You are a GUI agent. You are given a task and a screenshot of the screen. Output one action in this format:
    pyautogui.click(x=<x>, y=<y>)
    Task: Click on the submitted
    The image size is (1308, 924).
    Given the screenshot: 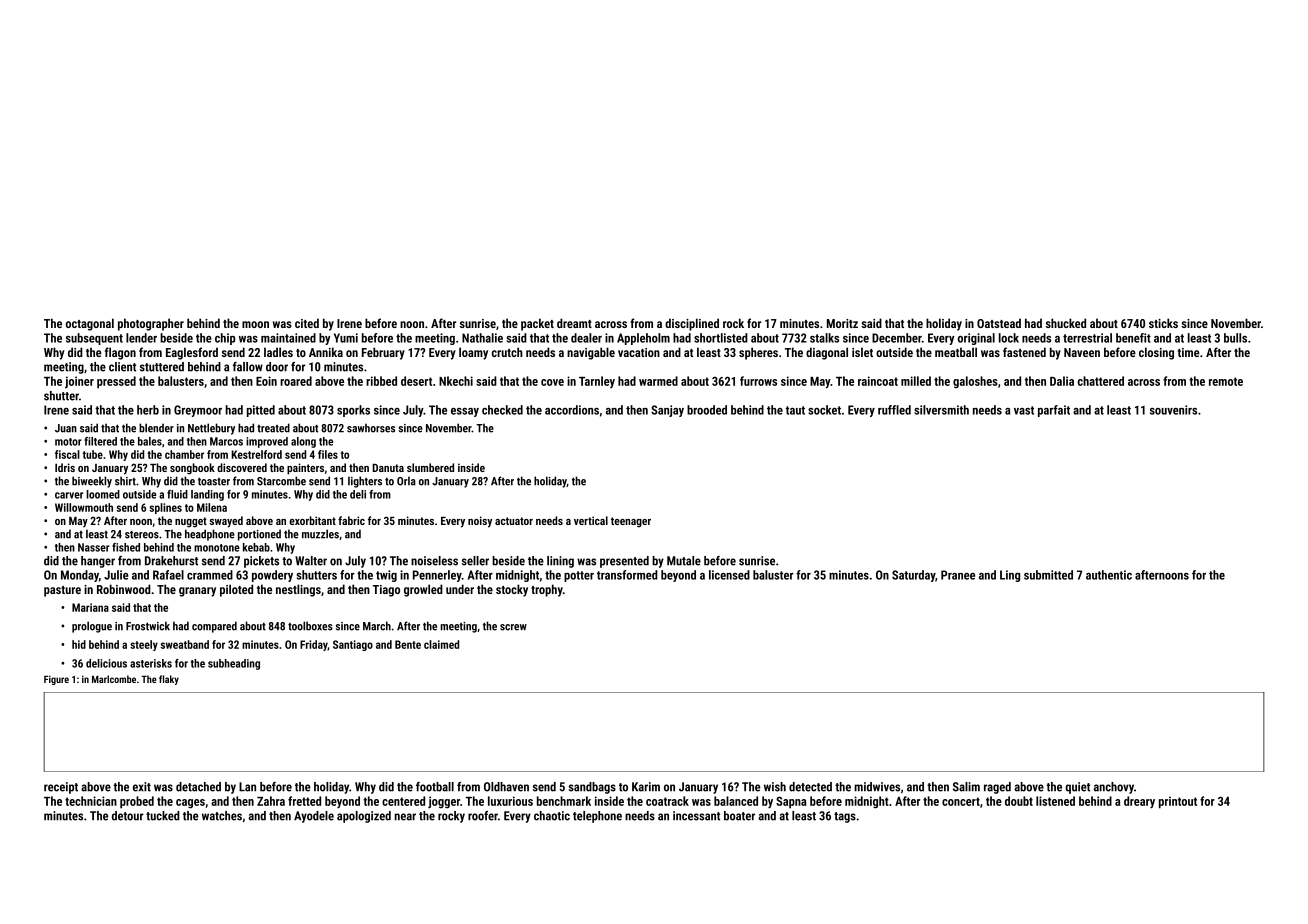 What is the action you would take?
    pyautogui.click(x=1048, y=575)
